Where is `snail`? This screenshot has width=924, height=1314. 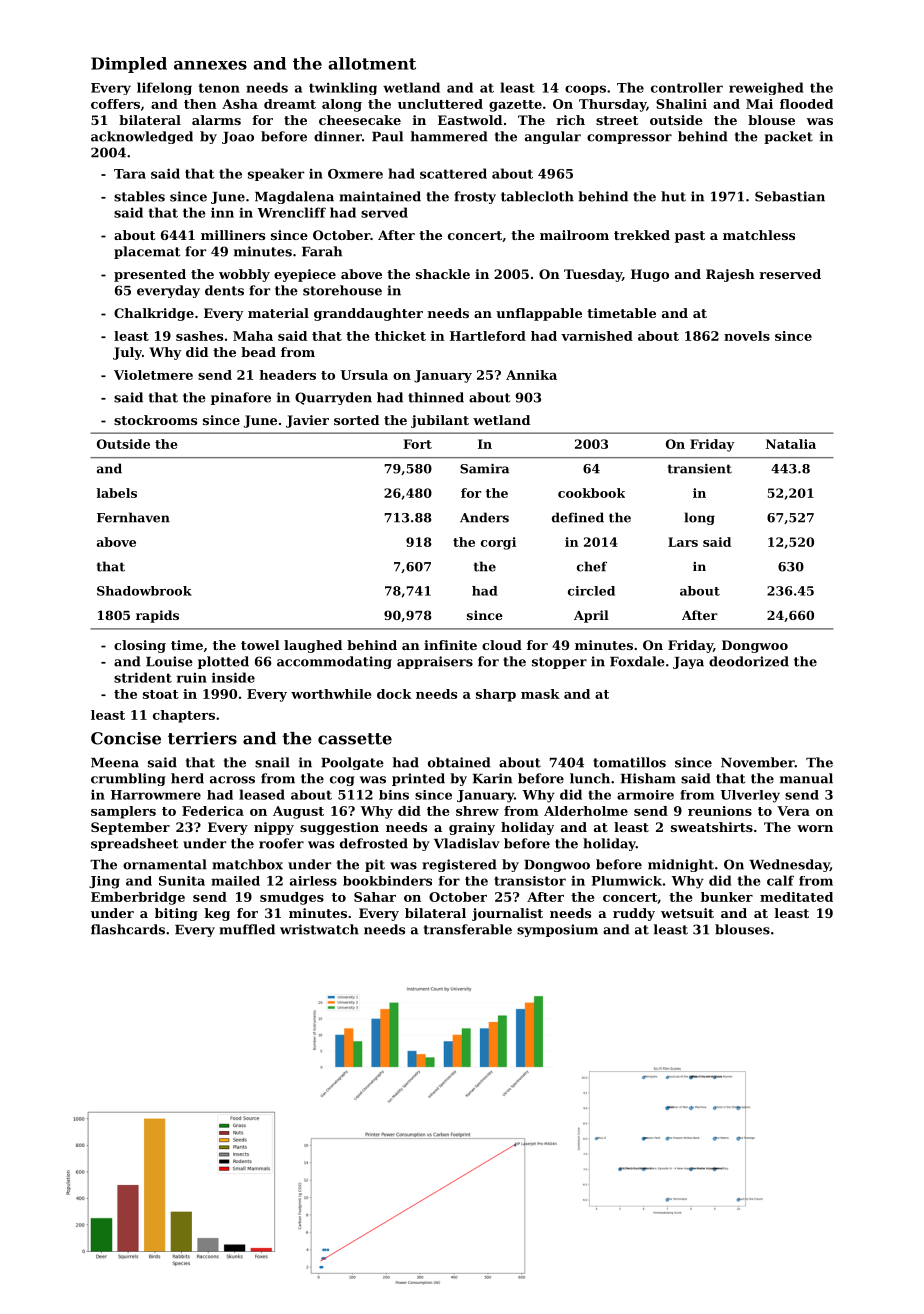
snail is located at coordinates (272, 762).
